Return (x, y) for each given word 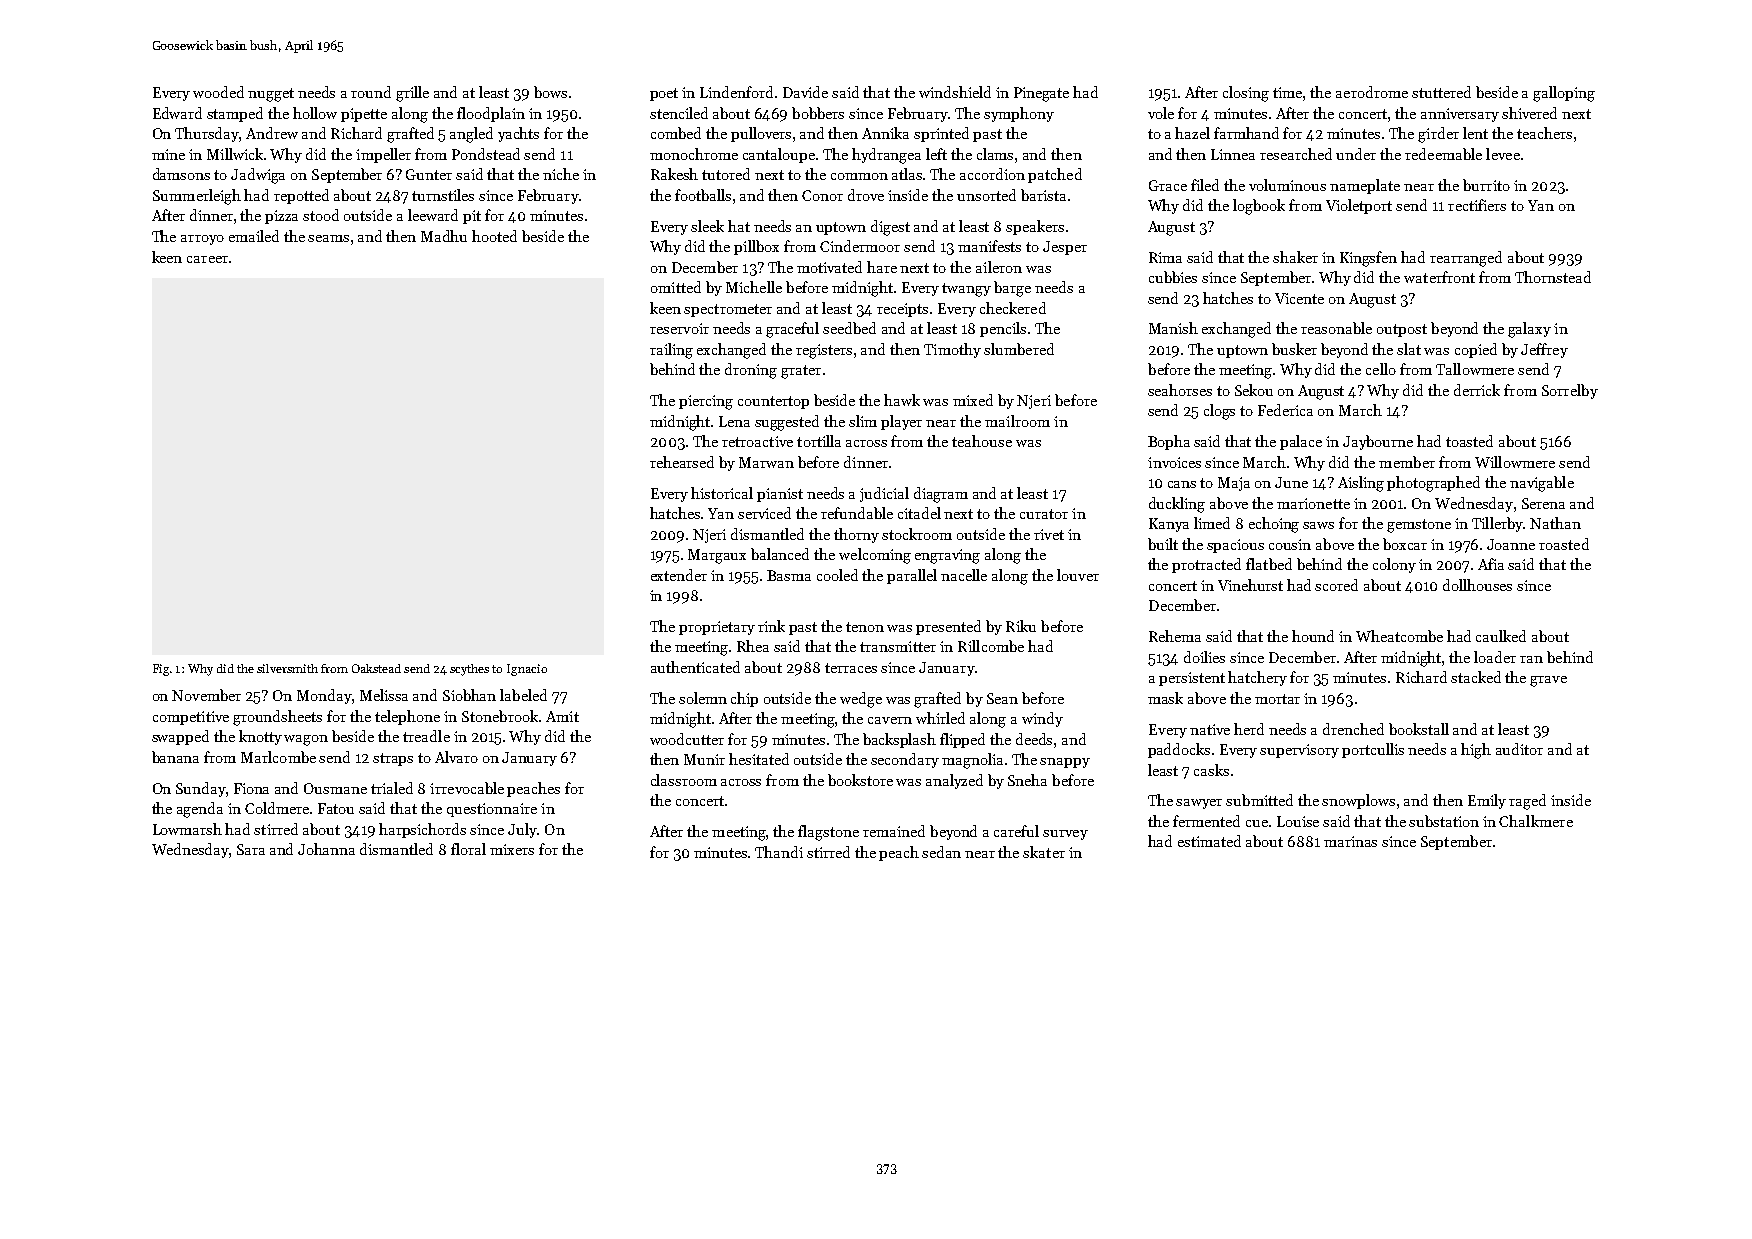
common (859, 176)
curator (1044, 514)
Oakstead (376, 668)
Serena (1543, 503)
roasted (1564, 544)
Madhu (444, 236)
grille (412, 94)
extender (679, 575)
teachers (1544, 133)
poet (664, 94)
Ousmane (335, 788)
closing (1246, 94)
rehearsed (682, 462)
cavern (890, 720)
